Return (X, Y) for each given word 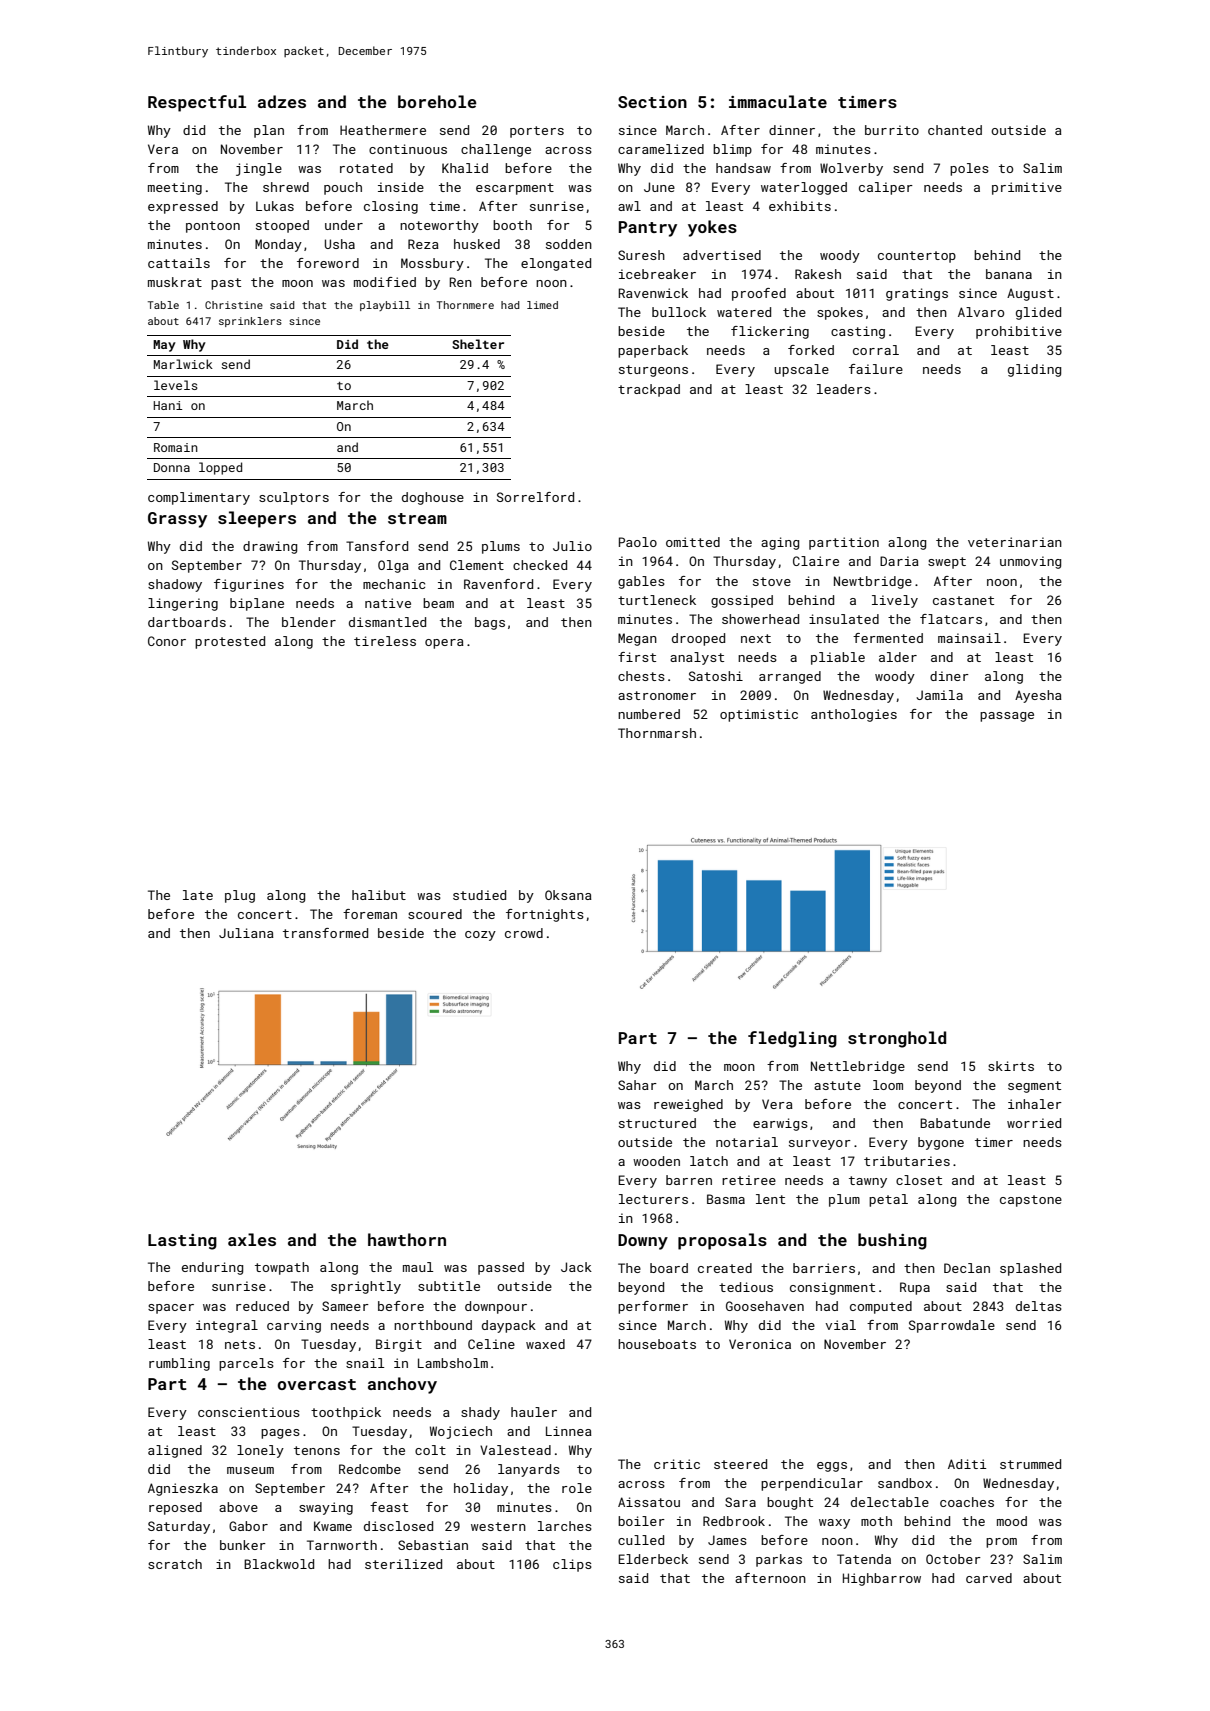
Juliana (246, 933)
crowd (524, 933)
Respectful (197, 103)
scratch (175, 1564)
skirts (1011, 1066)
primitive (1027, 188)
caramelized (661, 149)
